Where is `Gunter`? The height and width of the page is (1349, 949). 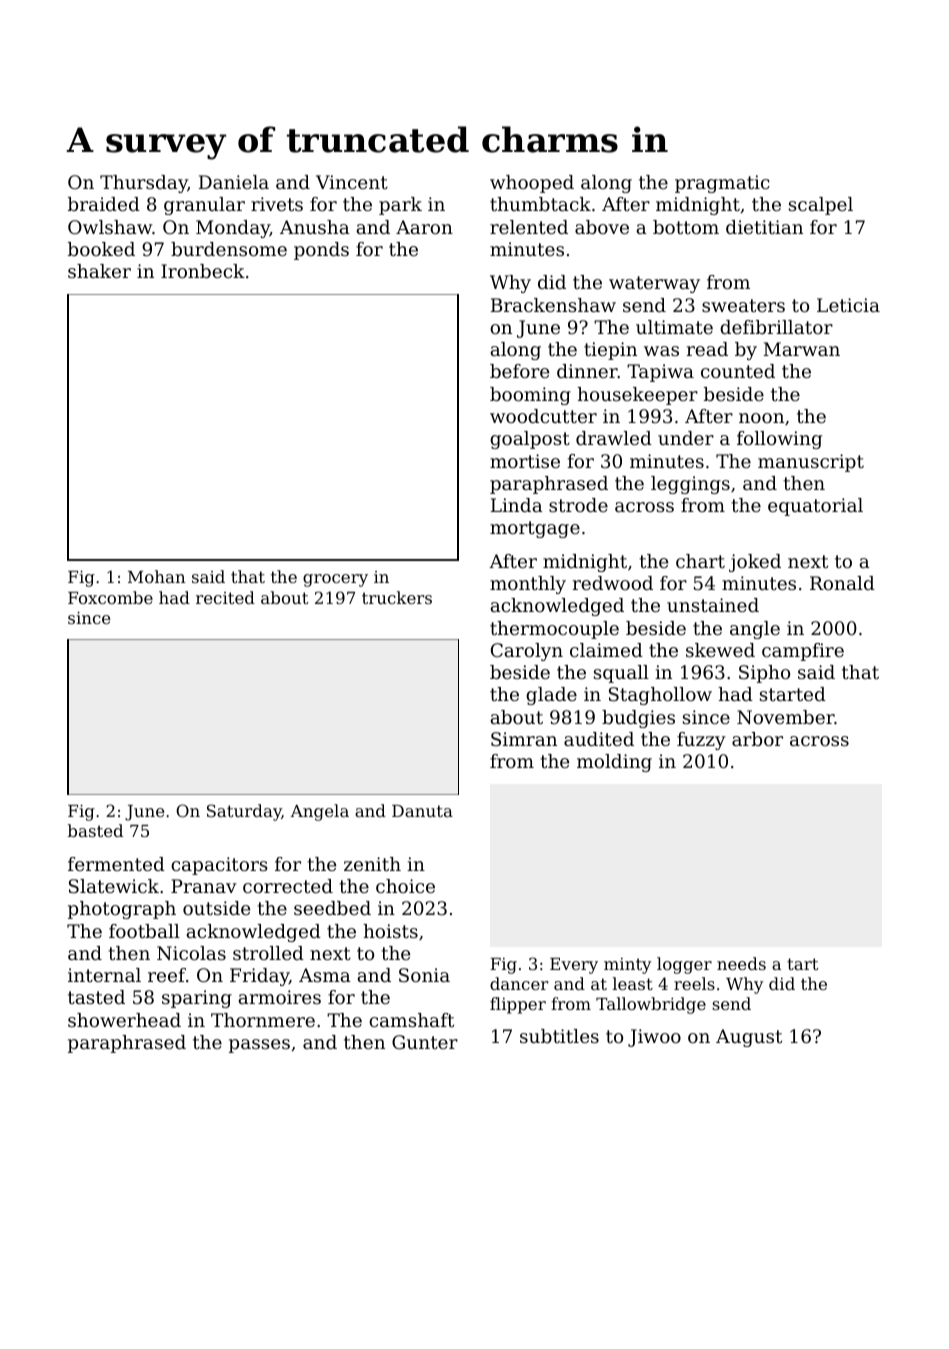
Gunter is located at coordinates (425, 1042).
